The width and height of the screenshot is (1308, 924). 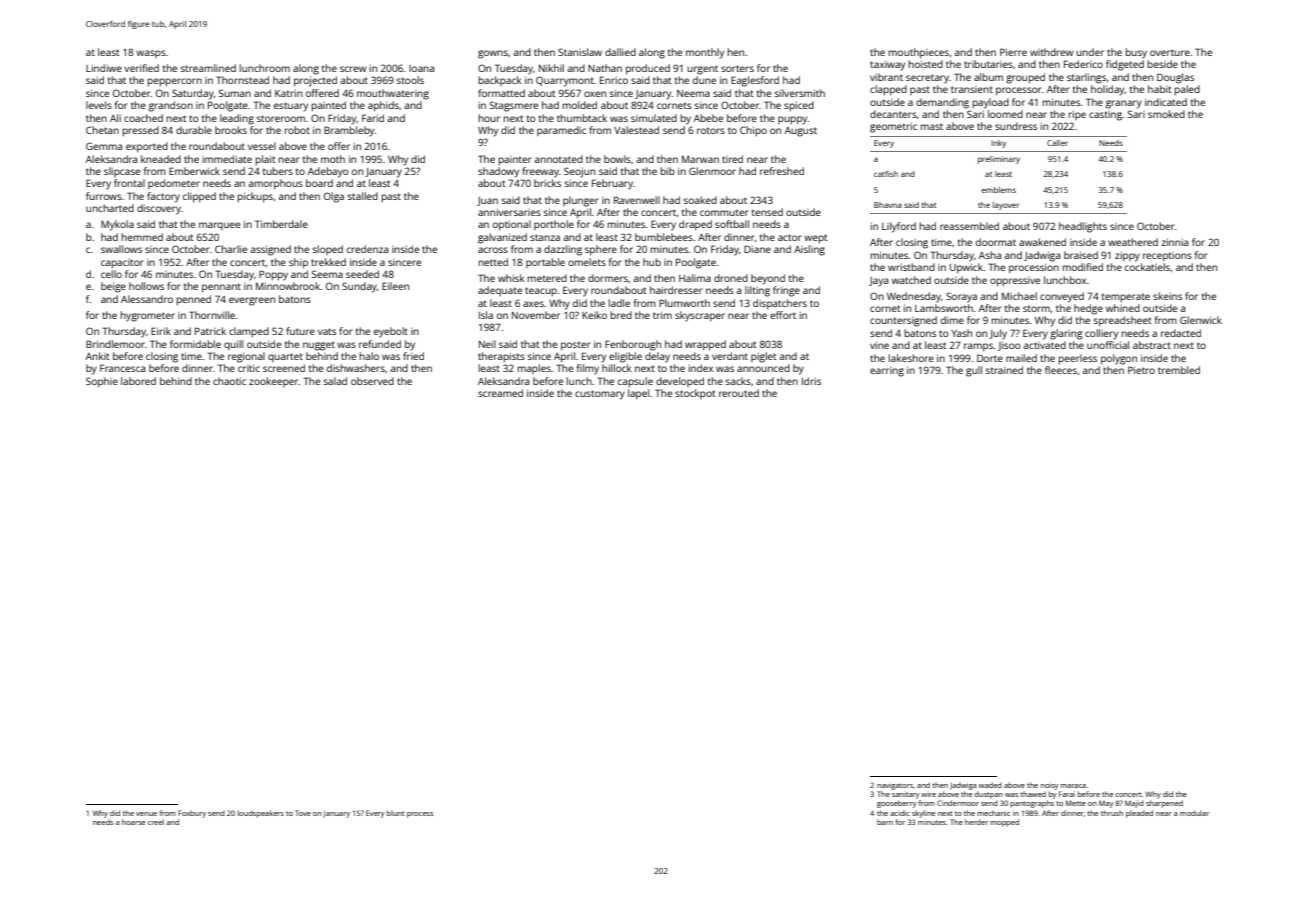 What do you see at coordinates (122, 368) in the screenshot?
I see `Francesca` at bounding box center [122, 368].
